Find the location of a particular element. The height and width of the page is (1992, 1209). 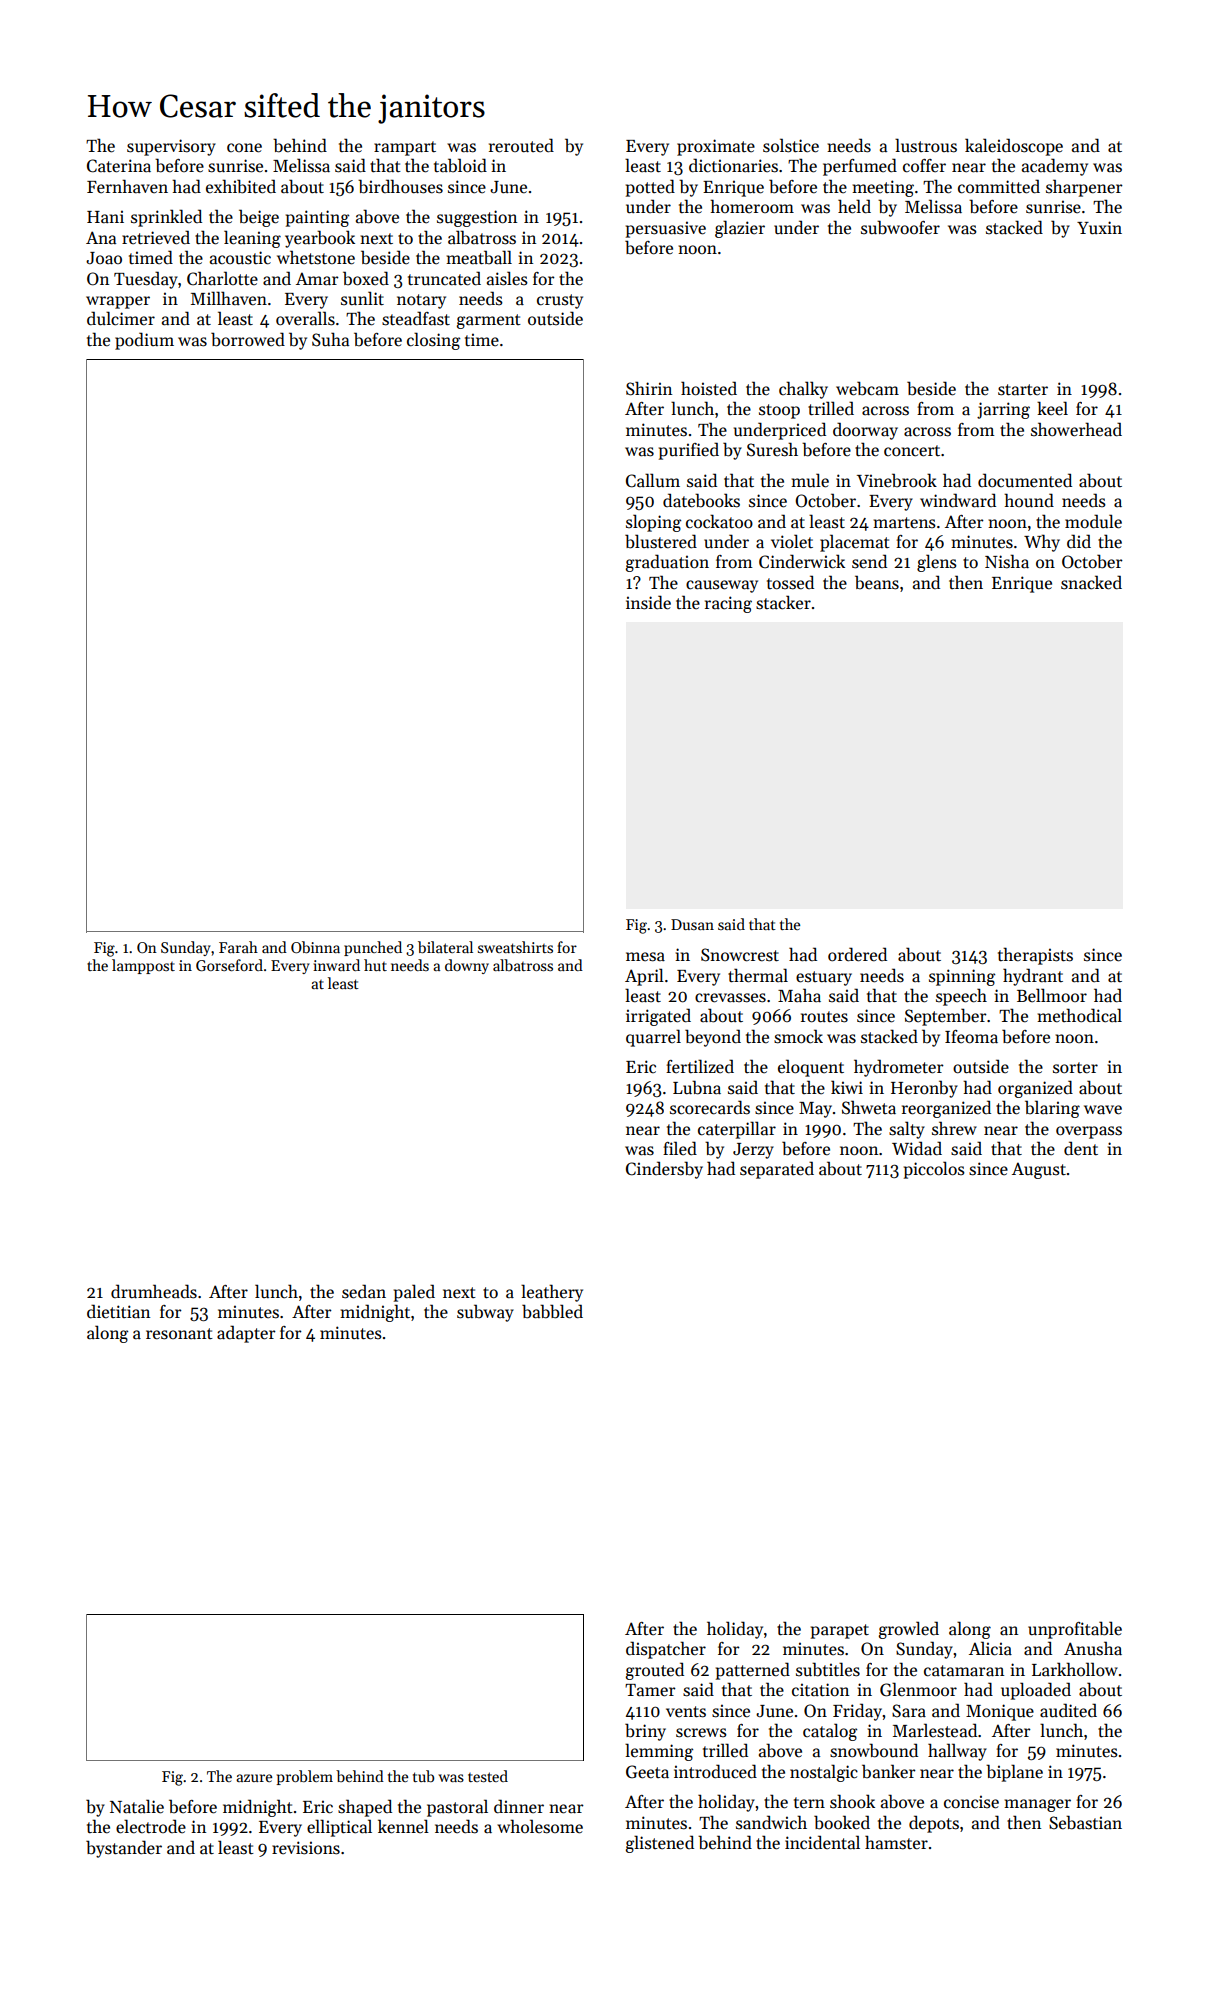

Sebastian is located at coordinates (1085, 1822).
